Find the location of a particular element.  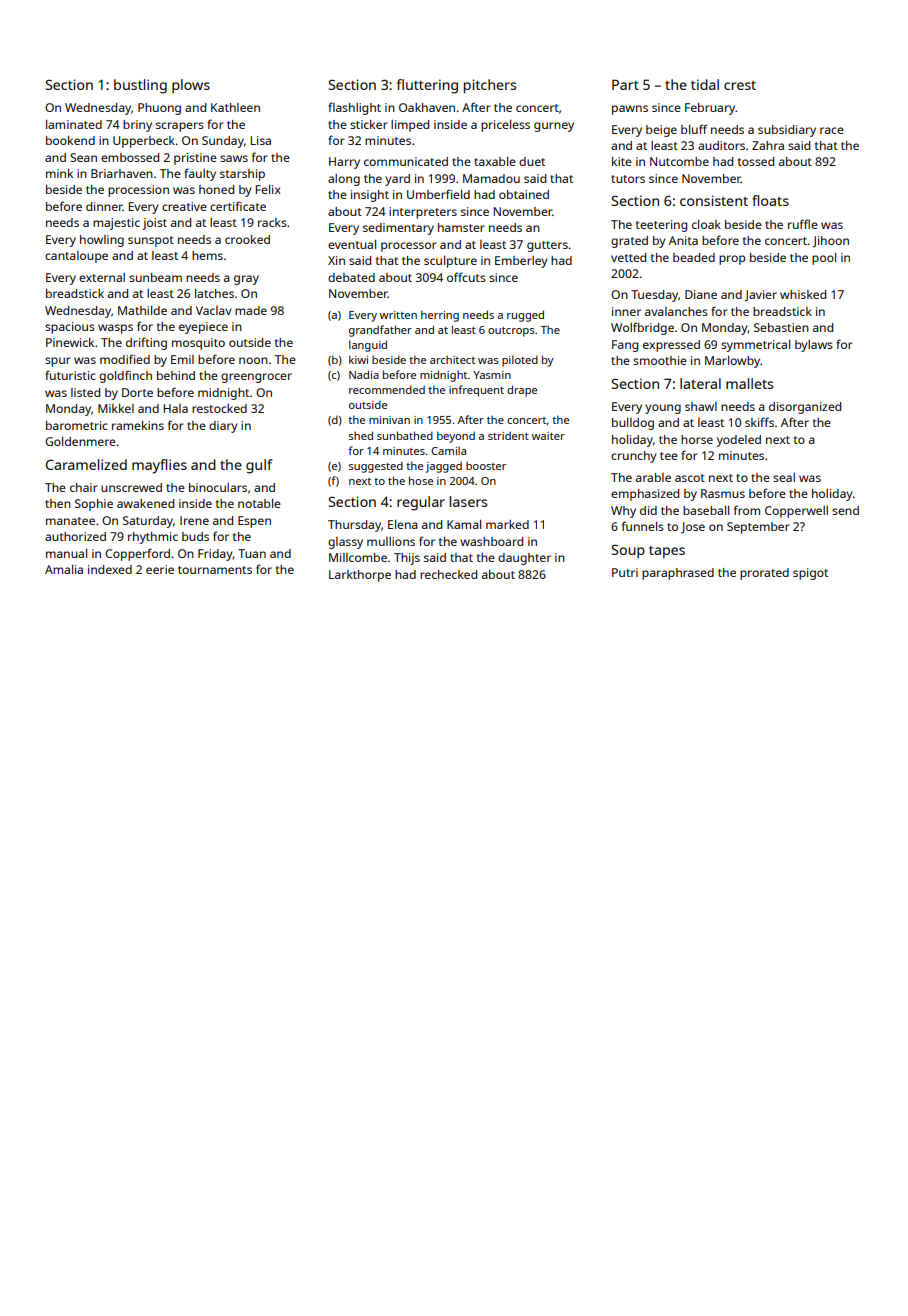

barometric is located at coordinates (77, 425).
